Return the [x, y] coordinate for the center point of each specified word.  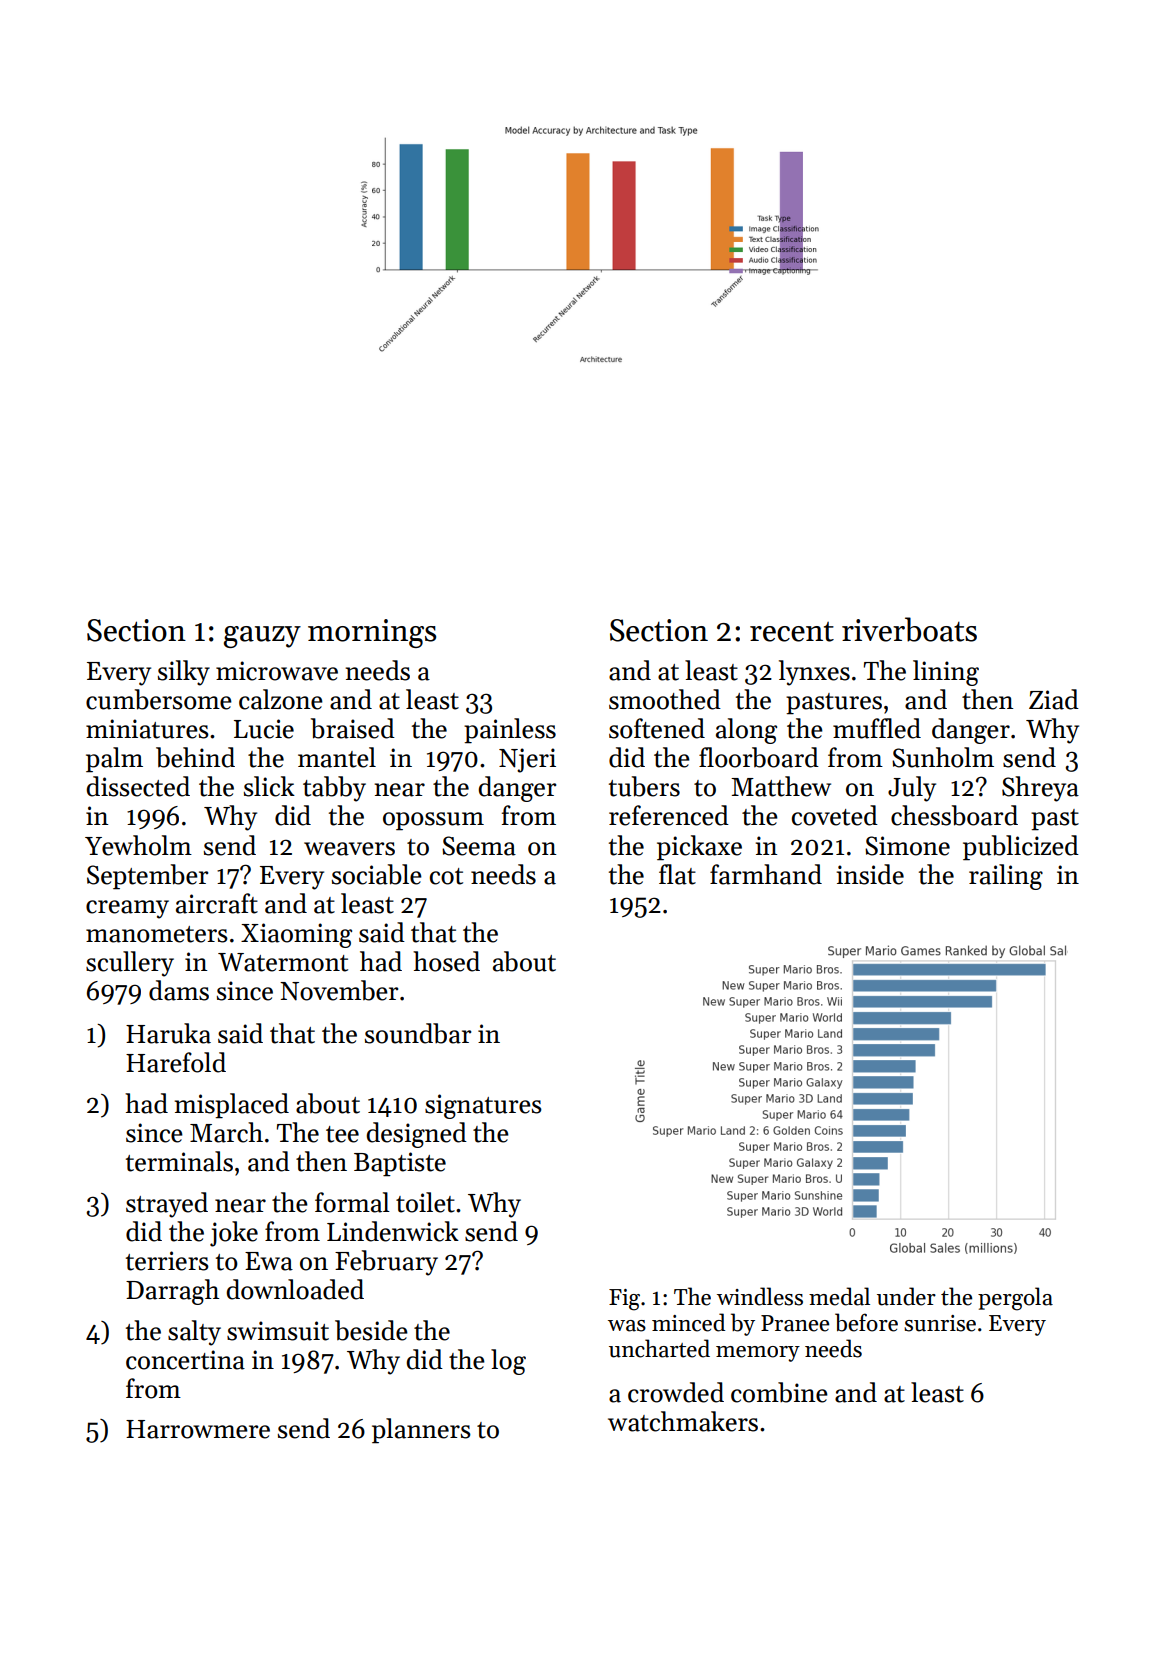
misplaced [232, 1106]
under [906, 1296]
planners [421, 1431]
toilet [425, 1202]
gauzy [262, 637]
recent [792, 632]
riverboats [909, 629]
